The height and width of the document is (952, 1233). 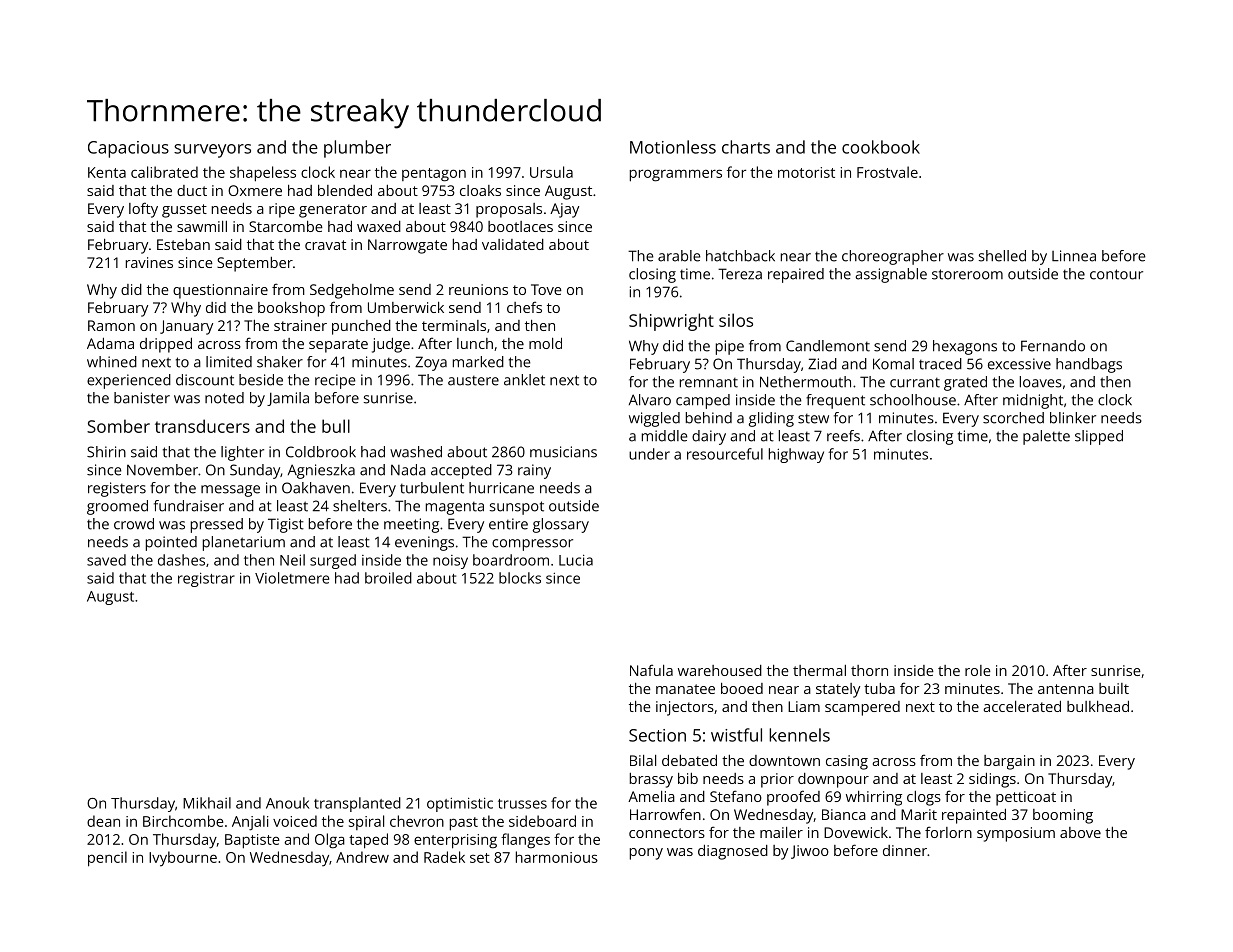 I want to click on broiled, so click(x=388, y=578).
